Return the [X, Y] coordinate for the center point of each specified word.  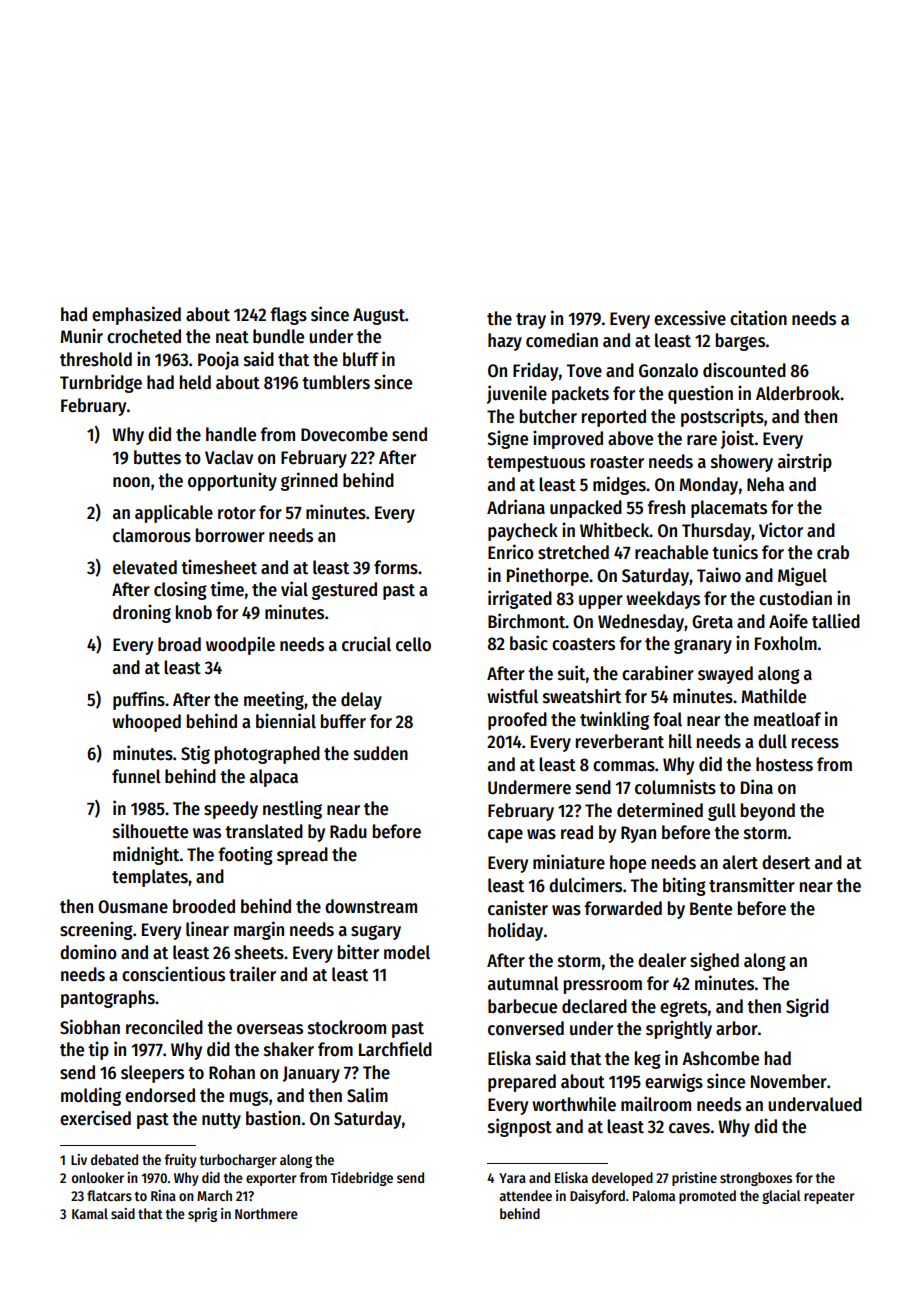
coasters [583, 644]
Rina [163, 1195]
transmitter [752, 885]
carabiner [658, 673]
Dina [757, 787]
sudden [381, 753]
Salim [367, 1095]
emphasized [136, 315]
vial [294, 589]
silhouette [150, 831]
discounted [744, 370]
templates [150, 878]
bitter [358, 952]
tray [531, 321]
